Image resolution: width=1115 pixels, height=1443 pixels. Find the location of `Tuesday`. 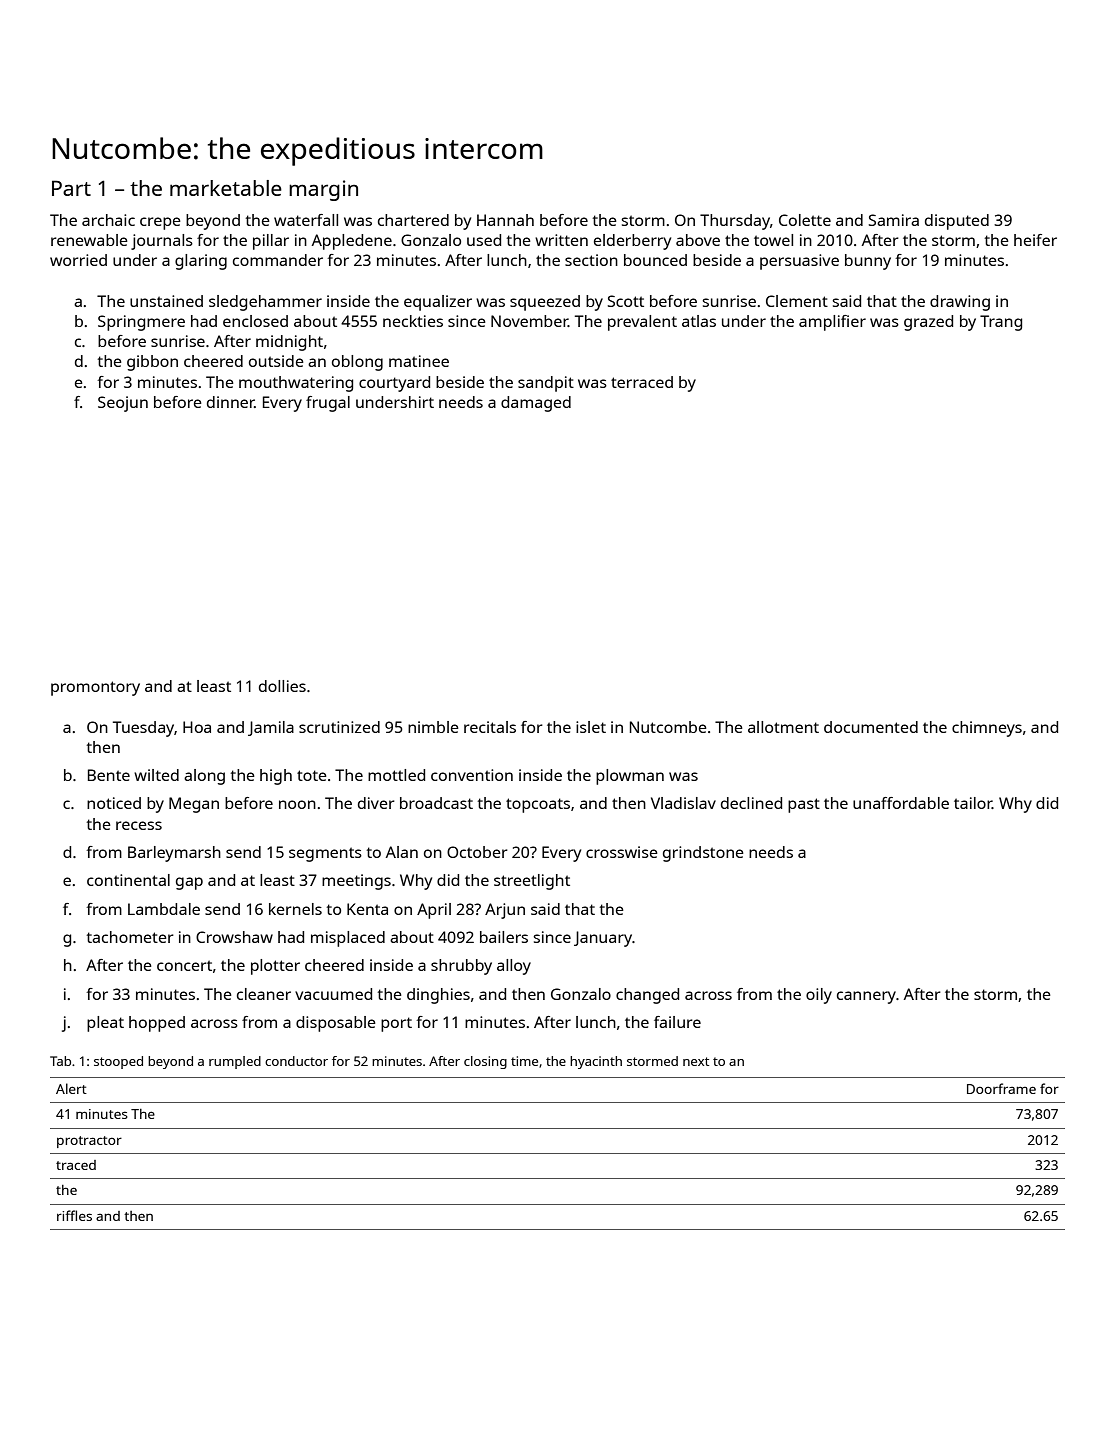

Tuesday is located at coordinates (143, 729).
